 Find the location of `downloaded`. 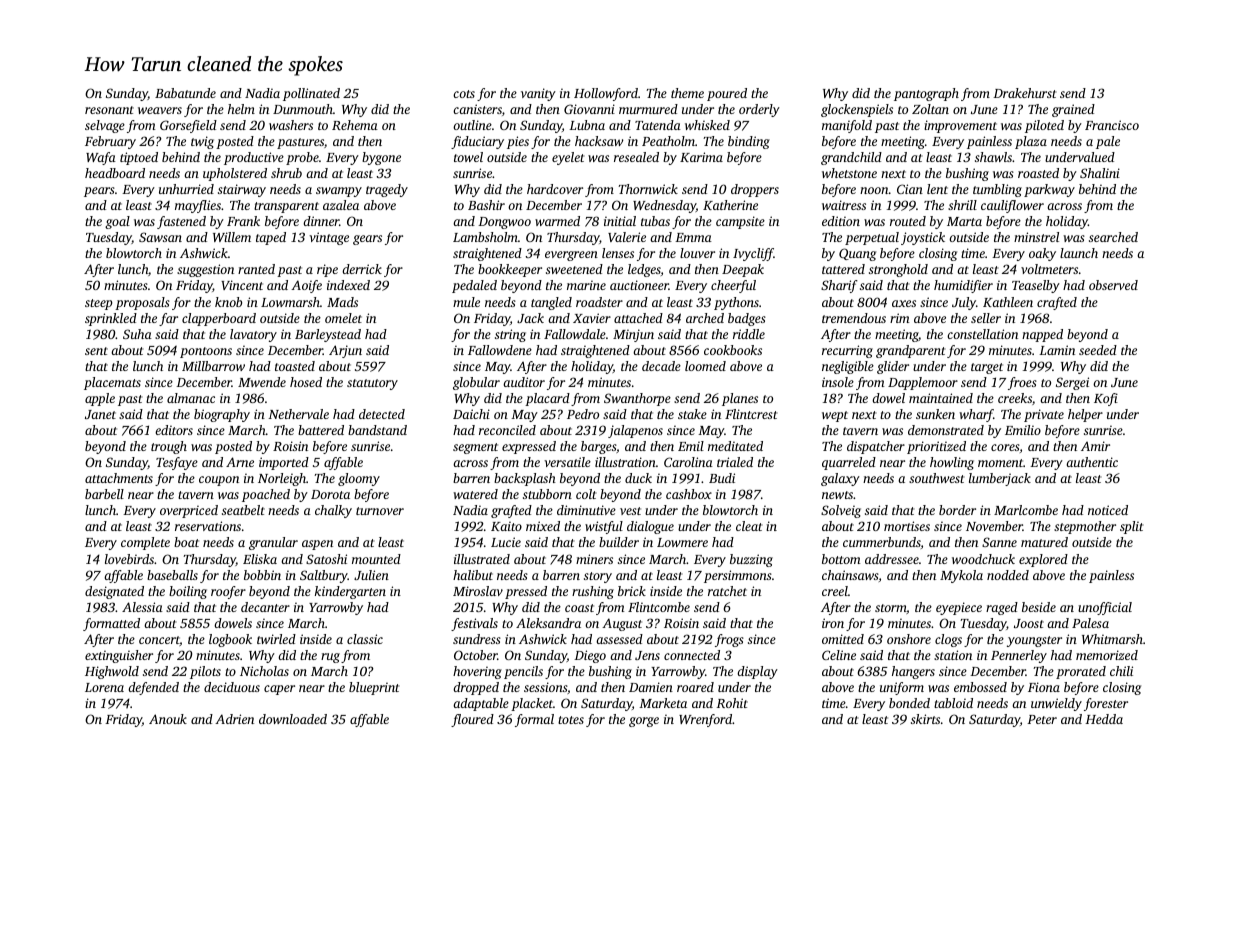

downloaded is located at coordinates (293, 719).
